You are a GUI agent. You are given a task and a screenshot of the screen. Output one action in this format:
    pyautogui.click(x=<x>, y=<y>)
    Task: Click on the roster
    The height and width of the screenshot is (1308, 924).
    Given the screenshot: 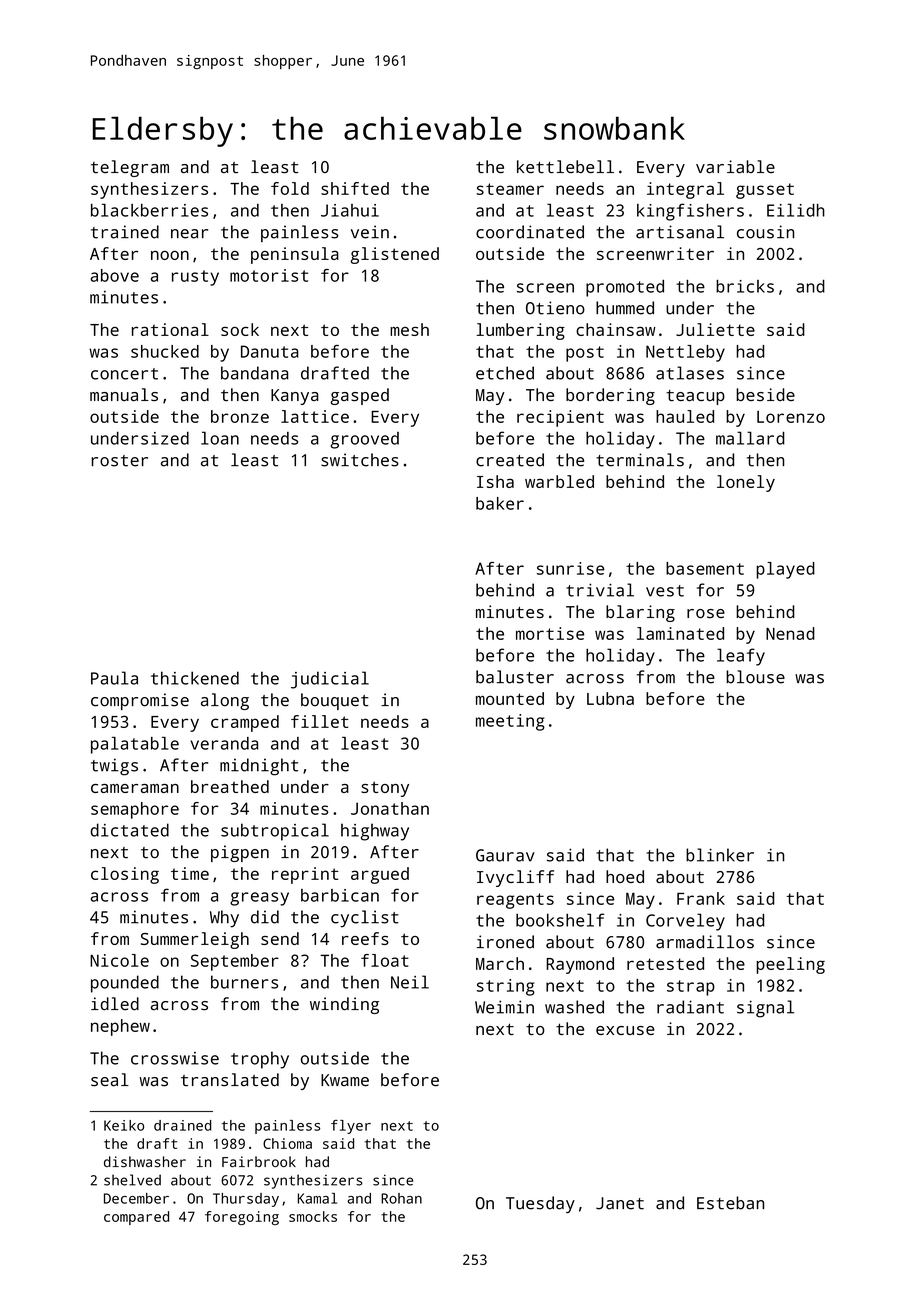 What is the action you would take?
    pyautogui.click(x=119, y=461)
